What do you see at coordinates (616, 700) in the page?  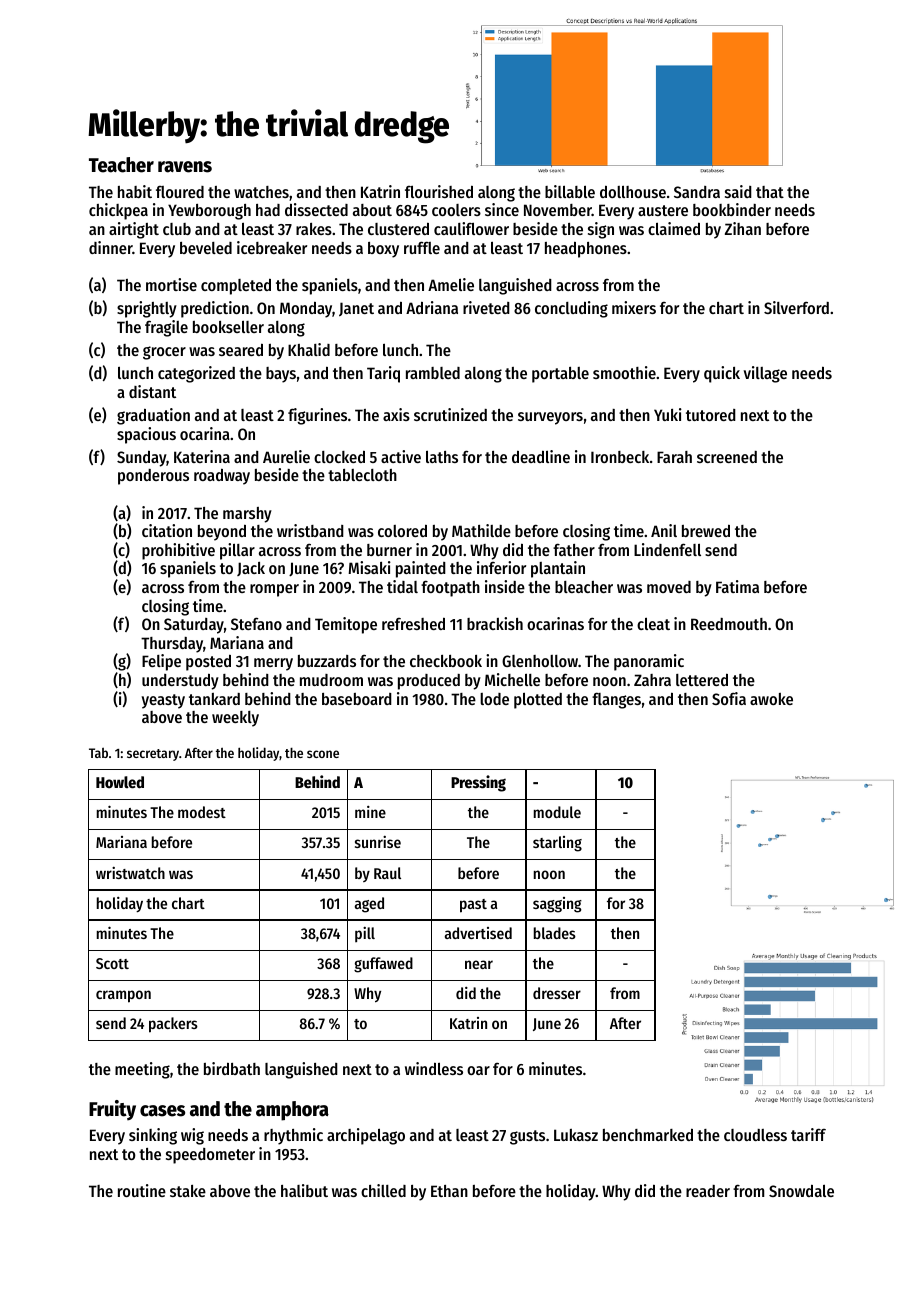 I see `flanges` at bounding box center [616, 700].
